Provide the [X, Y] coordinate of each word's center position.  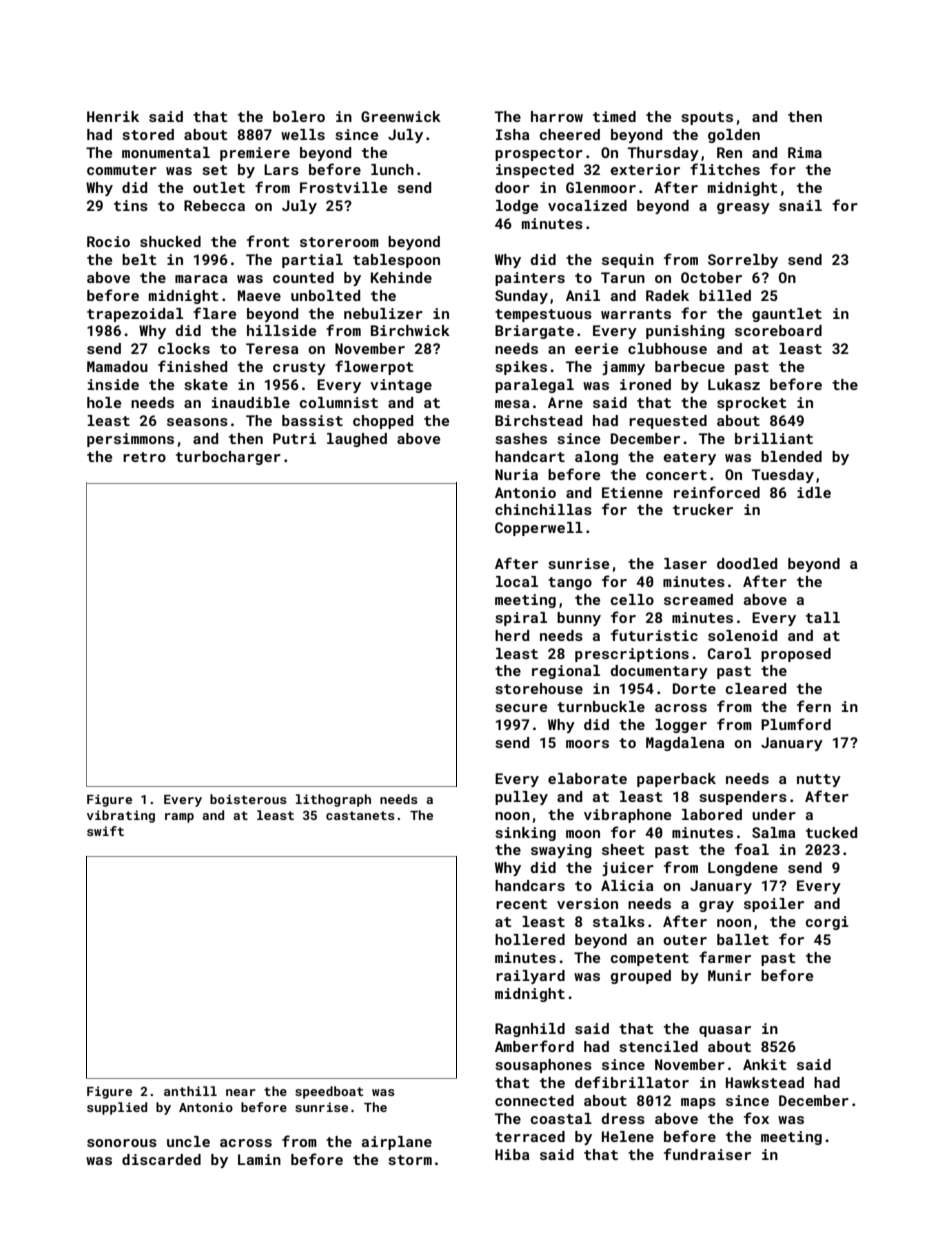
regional [566, 672]
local [517, 581]
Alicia [627, 885]
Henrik [113, 116]
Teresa [272, 348]
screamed [698, 599]
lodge [517, 207]
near [241, 1092]
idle [814, 492]
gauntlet [787, 315]
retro [144, 457]
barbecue [690, 366]
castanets [360, 815]
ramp [179, 818]
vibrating [121, 816]
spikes [521, 368]
